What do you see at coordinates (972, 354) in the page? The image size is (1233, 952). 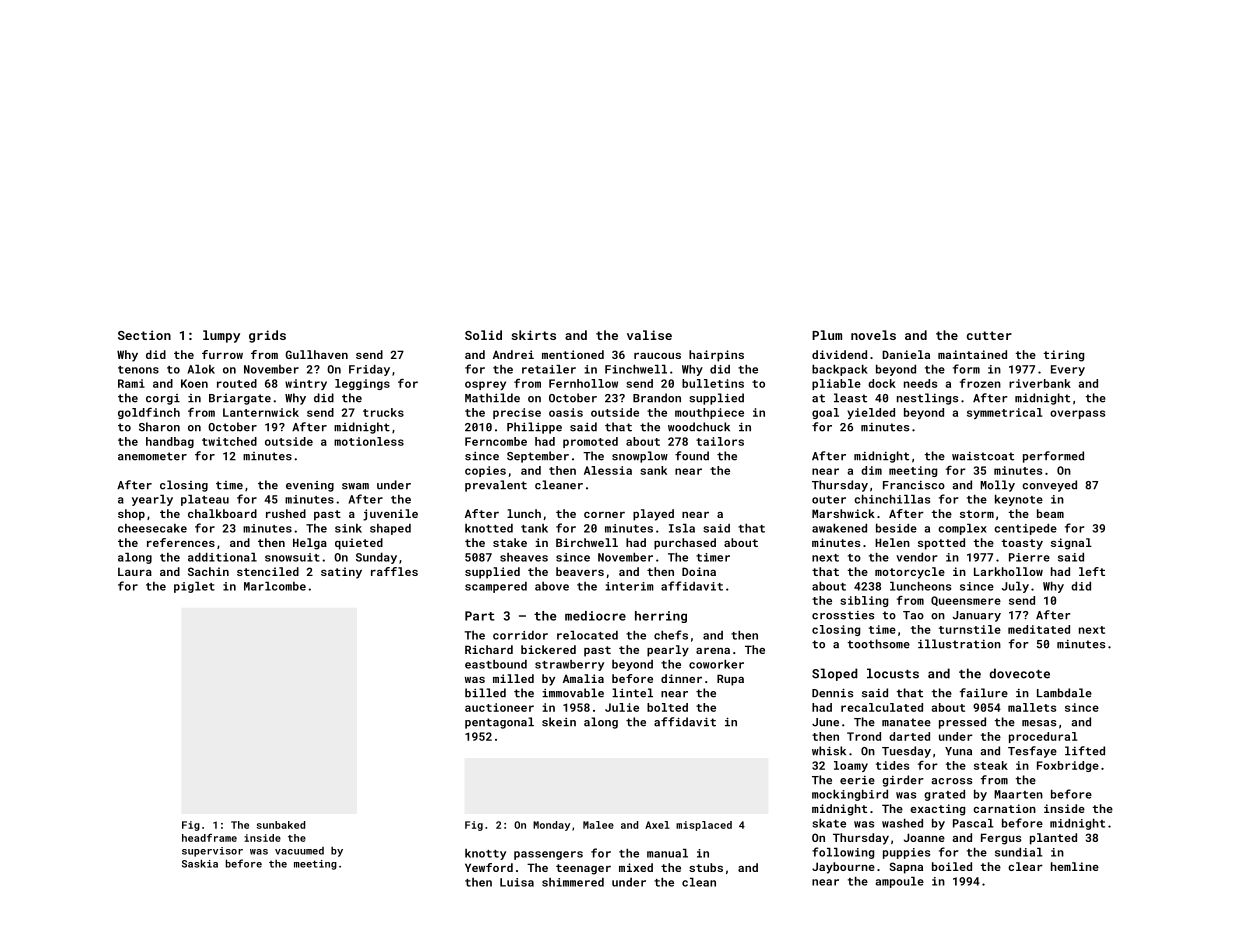 I see `maintained` at bounding box center [972, 354].
